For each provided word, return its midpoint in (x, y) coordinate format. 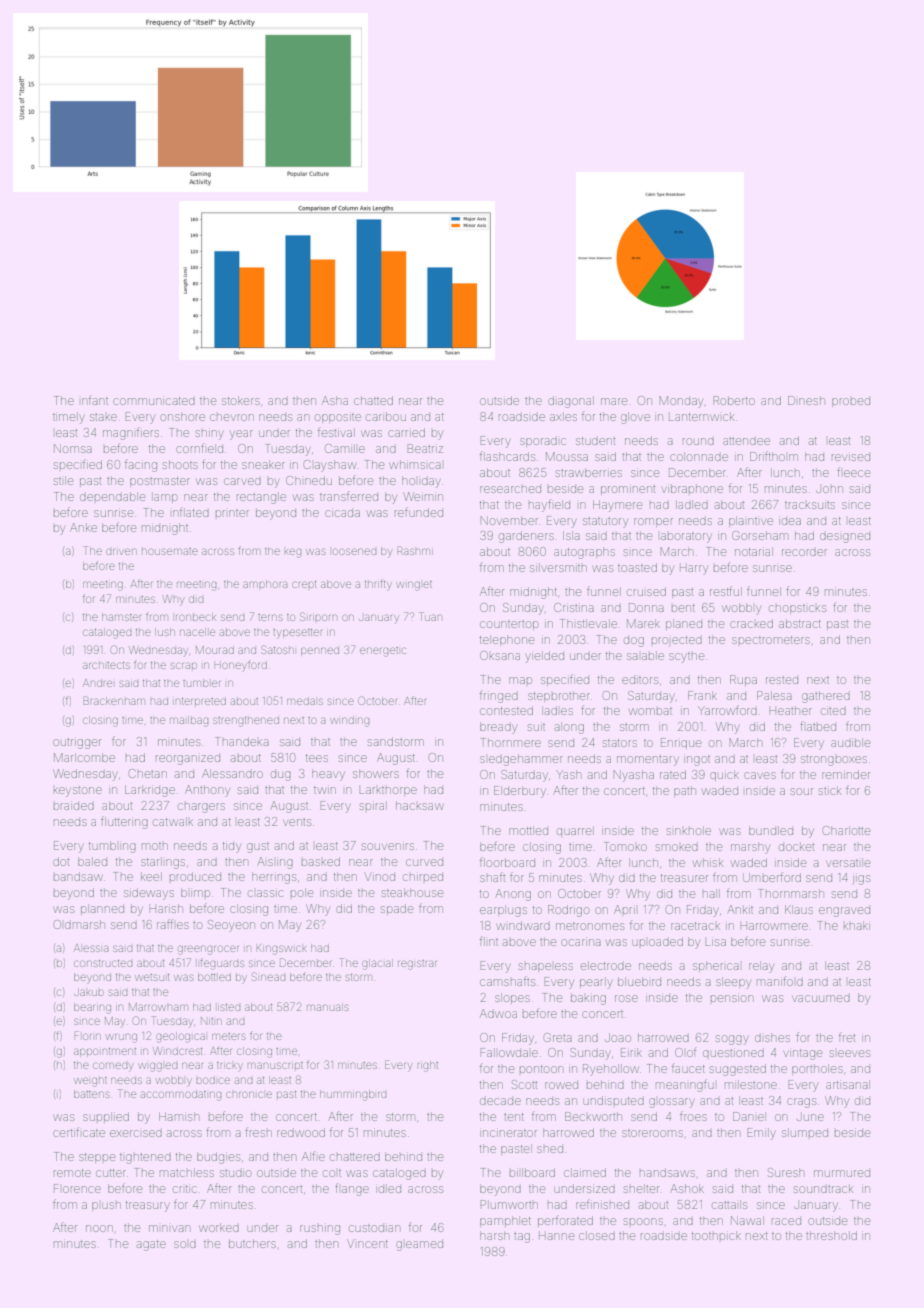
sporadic (543, 442)
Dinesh (806, 400)
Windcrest (177, 1051)
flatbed (818, 726)
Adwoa (498, 1013)
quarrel (575, 830)
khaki (857, 925)
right (428, 1066)
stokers (241, 400)
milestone (751, 1084)
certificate (79, 1132)
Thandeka (242, 741)
